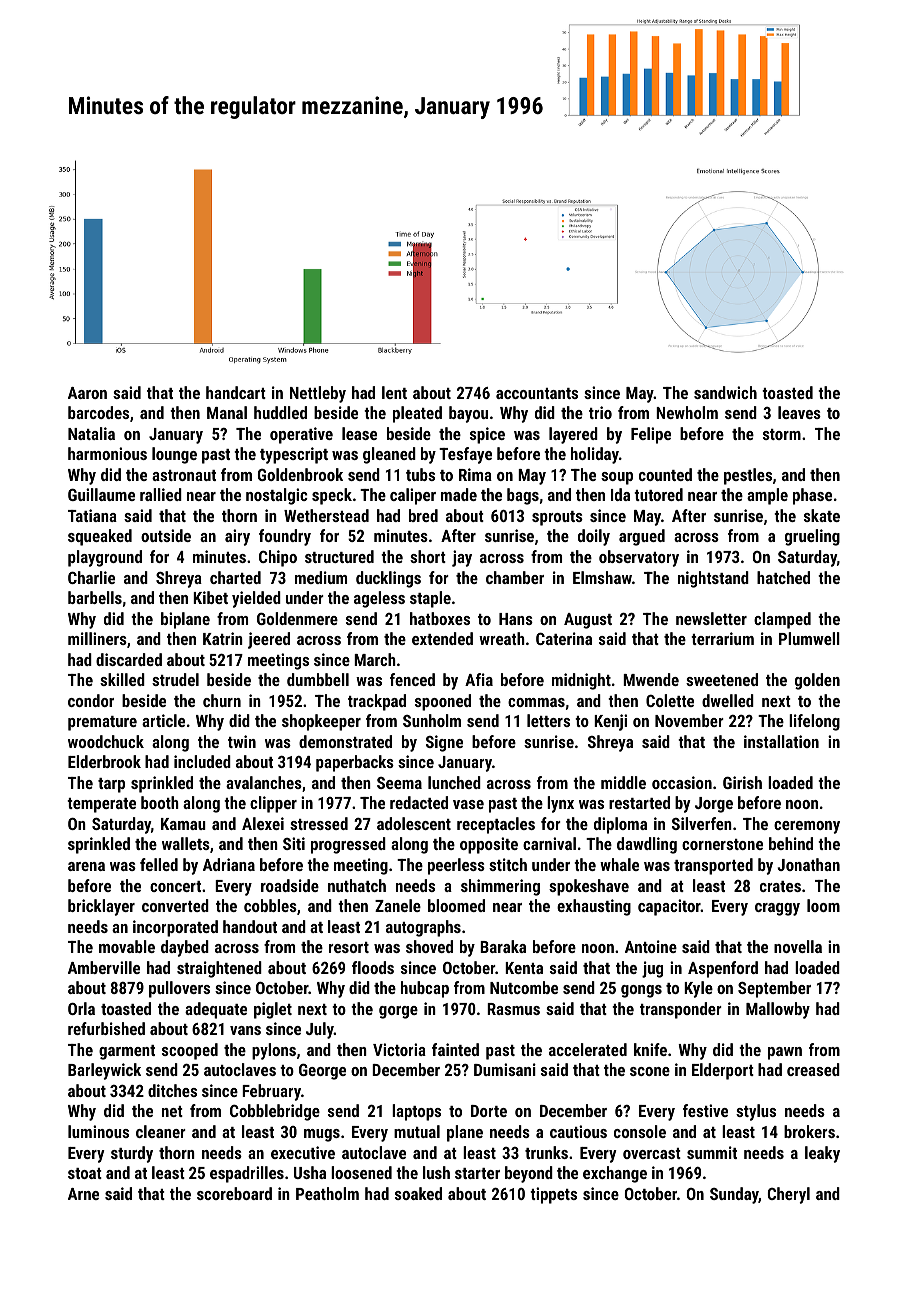  I want to click on newsletter, so click(711, 618).
